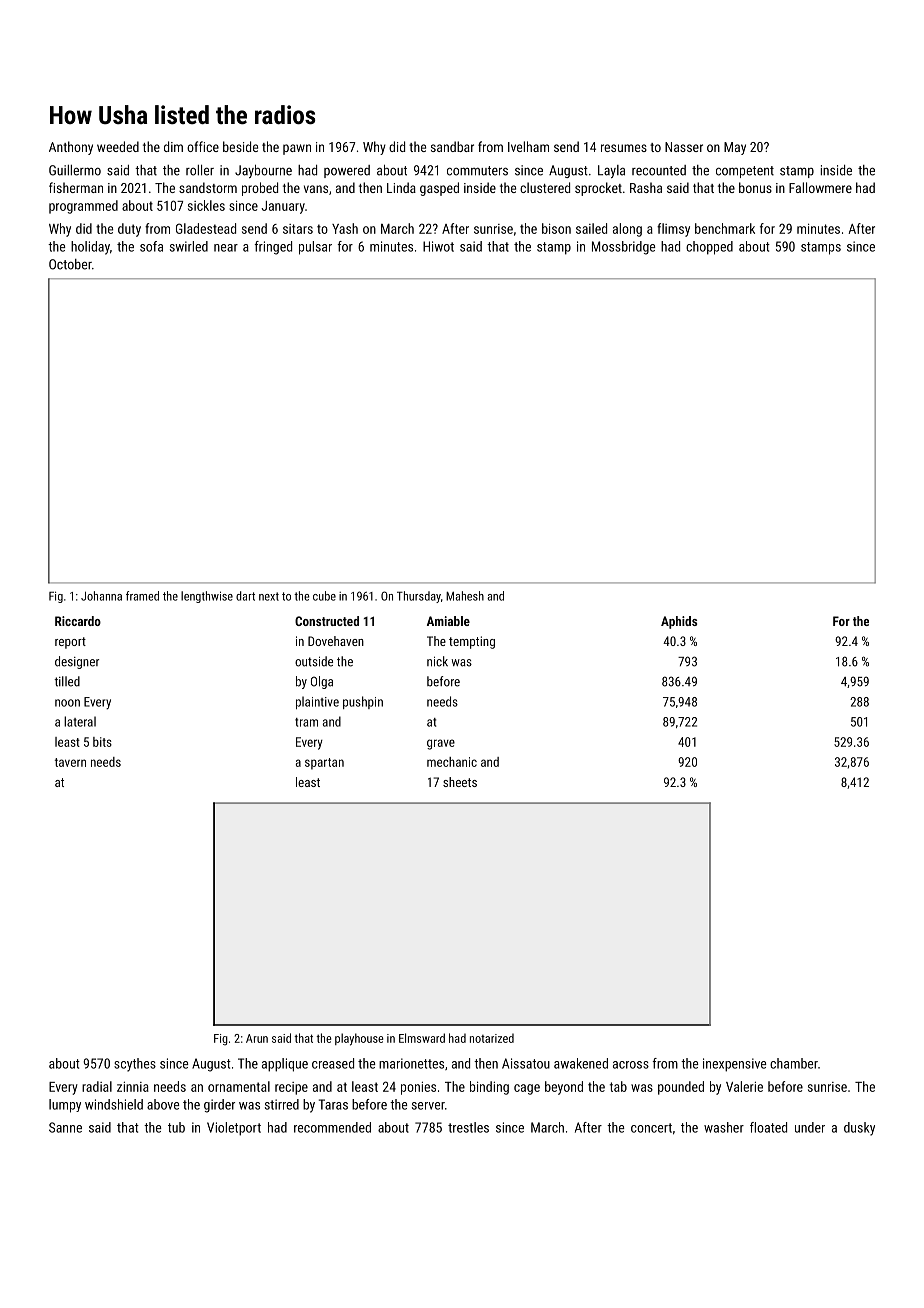  What do you see at coordinates (83, 207) in the page?
I see `programmed` at bounding box center [83, 207].
